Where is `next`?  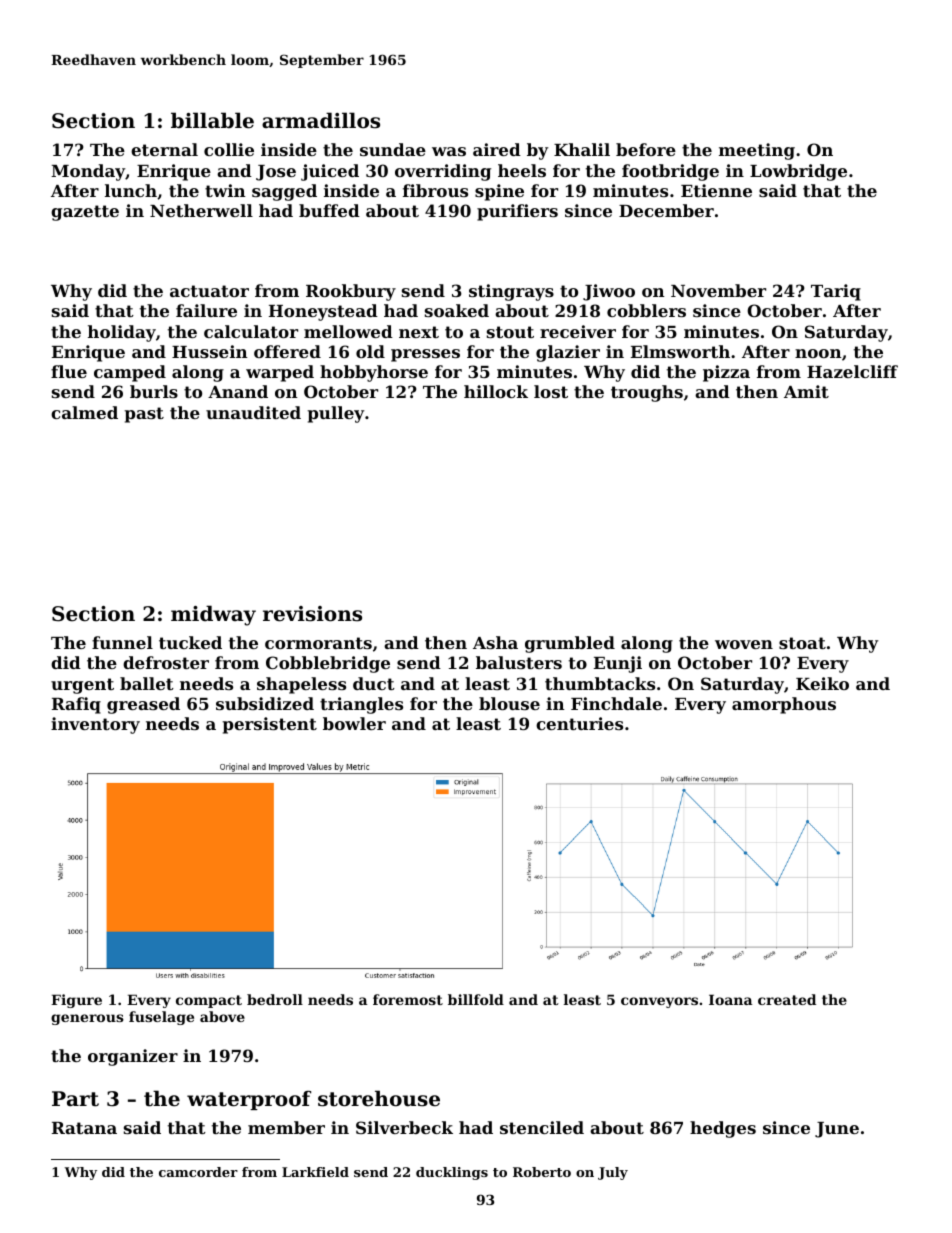
next is located at coordinates (419, 332).
